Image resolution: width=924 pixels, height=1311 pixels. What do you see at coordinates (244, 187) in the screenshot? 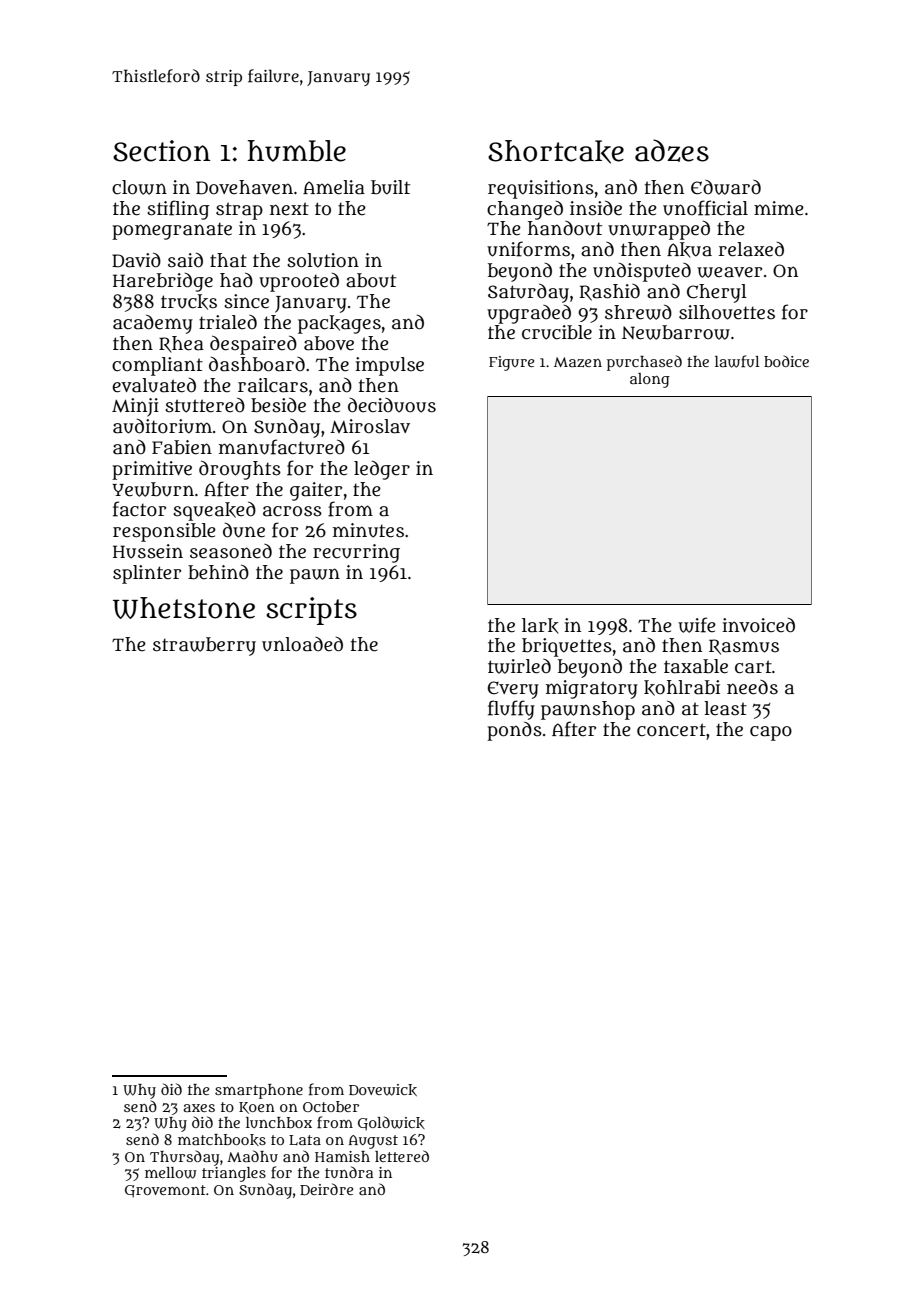
I see `Dovehaven` at bounding box center [244, 187].
